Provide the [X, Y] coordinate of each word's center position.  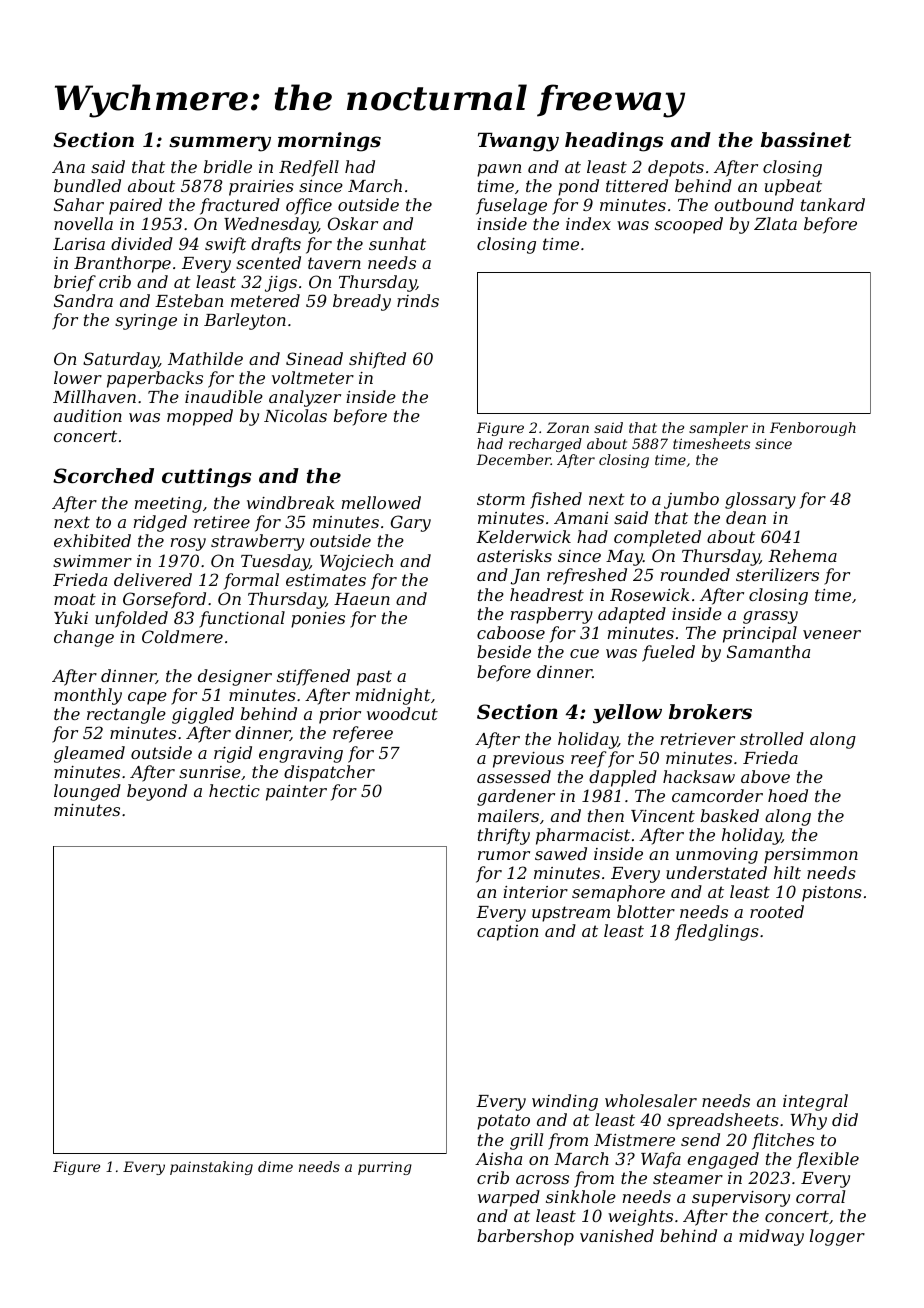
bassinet [806, 140]
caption [507, 933]
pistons [832, 894]
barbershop [525, 1237]
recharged [545, 445]
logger [837, 1237]
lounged [87, 792]
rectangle [126, 715]
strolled [772, 738]
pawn [499, 170]
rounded [695, 574]
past [374, 678]
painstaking [211, 1168]
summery [220, 144]
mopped [200, 417]
